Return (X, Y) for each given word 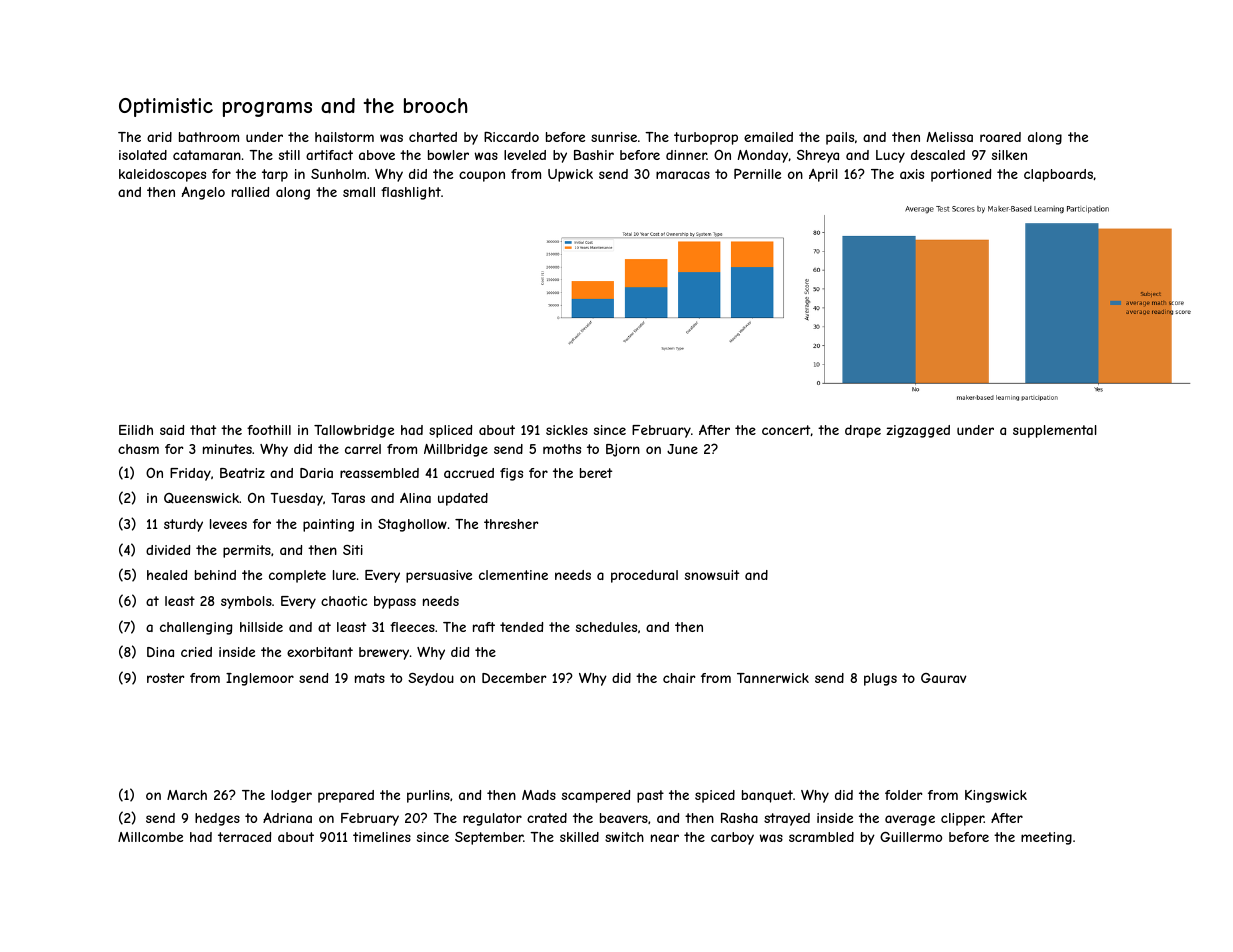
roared (1000, 137)
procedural (644, 576)
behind (215, 575)
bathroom (209, 137)
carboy (732, 838)
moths (562, 449)
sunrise (614, 137)
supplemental (1055, 431)
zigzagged (918, 431)
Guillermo (911, 837)
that (203, 430)
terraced (244, 837)
